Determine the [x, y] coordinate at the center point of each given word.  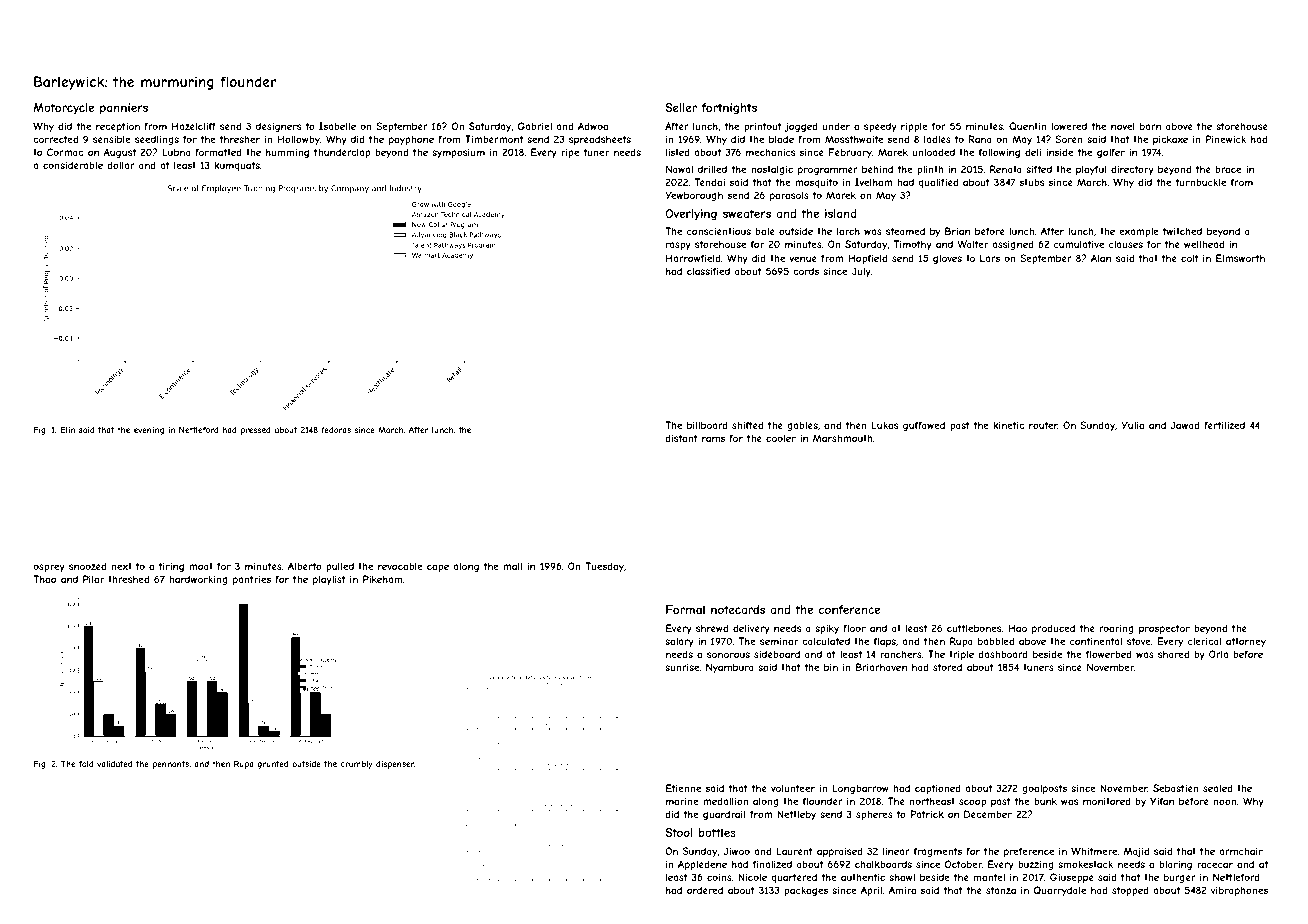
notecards [738, 609]
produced [1053, 629]
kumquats [237, 166]
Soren [1069, 139]
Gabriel [534, 126]
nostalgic [772, 170]
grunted [272, 765]
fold [86, 763]
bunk [1045, 801]
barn [1150, 126]
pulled [340, 567]
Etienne [683, 788]
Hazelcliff [194, 126]
